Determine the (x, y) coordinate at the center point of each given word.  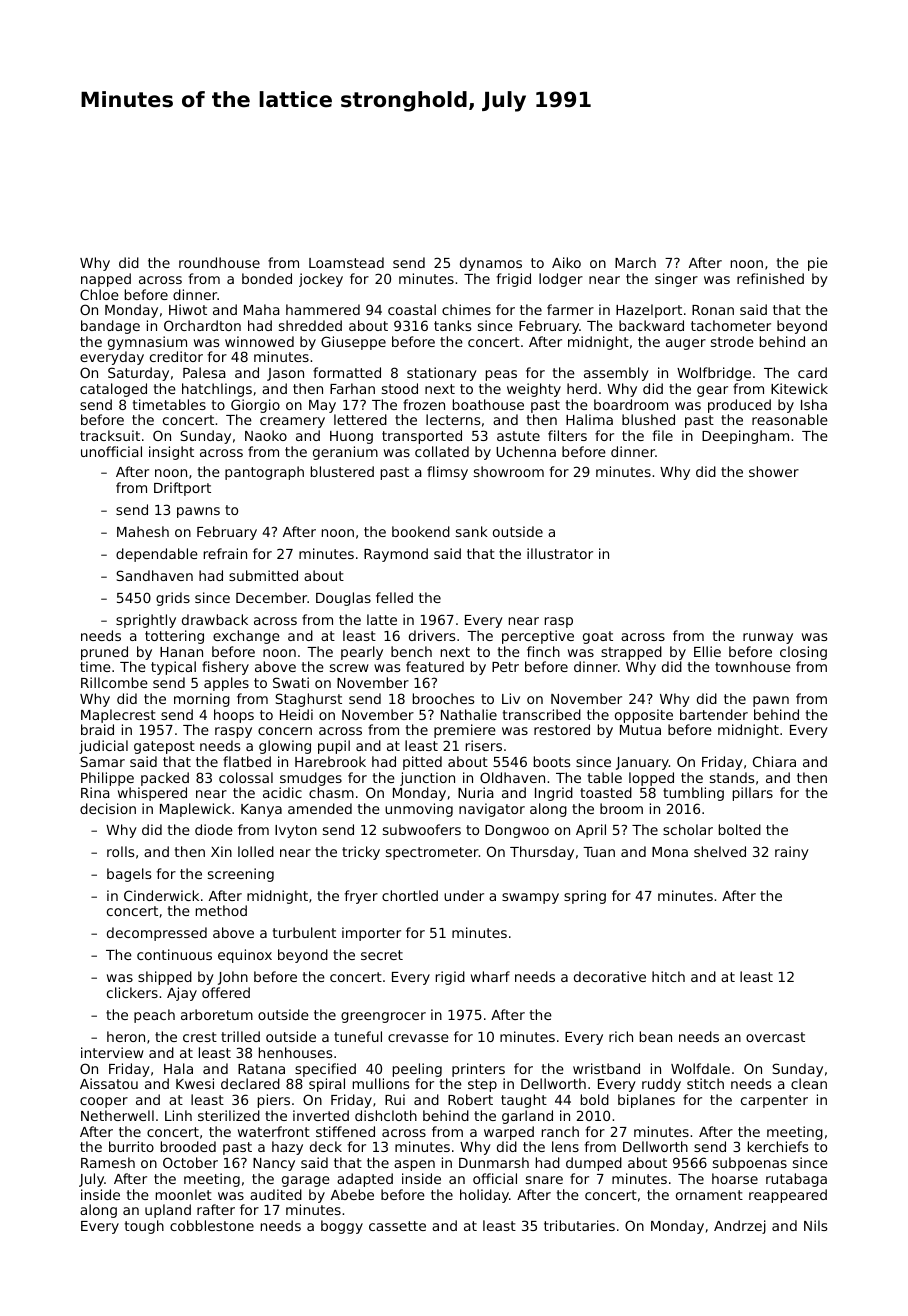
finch (543, 651)
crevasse (418, 1038)
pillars (753, 794)
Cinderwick (161, 895)
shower (774, 471)
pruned (104, 653)
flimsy (447, 473)
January (642, 763)
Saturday (138, 374)
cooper (104, 1102)
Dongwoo (517, 831)
